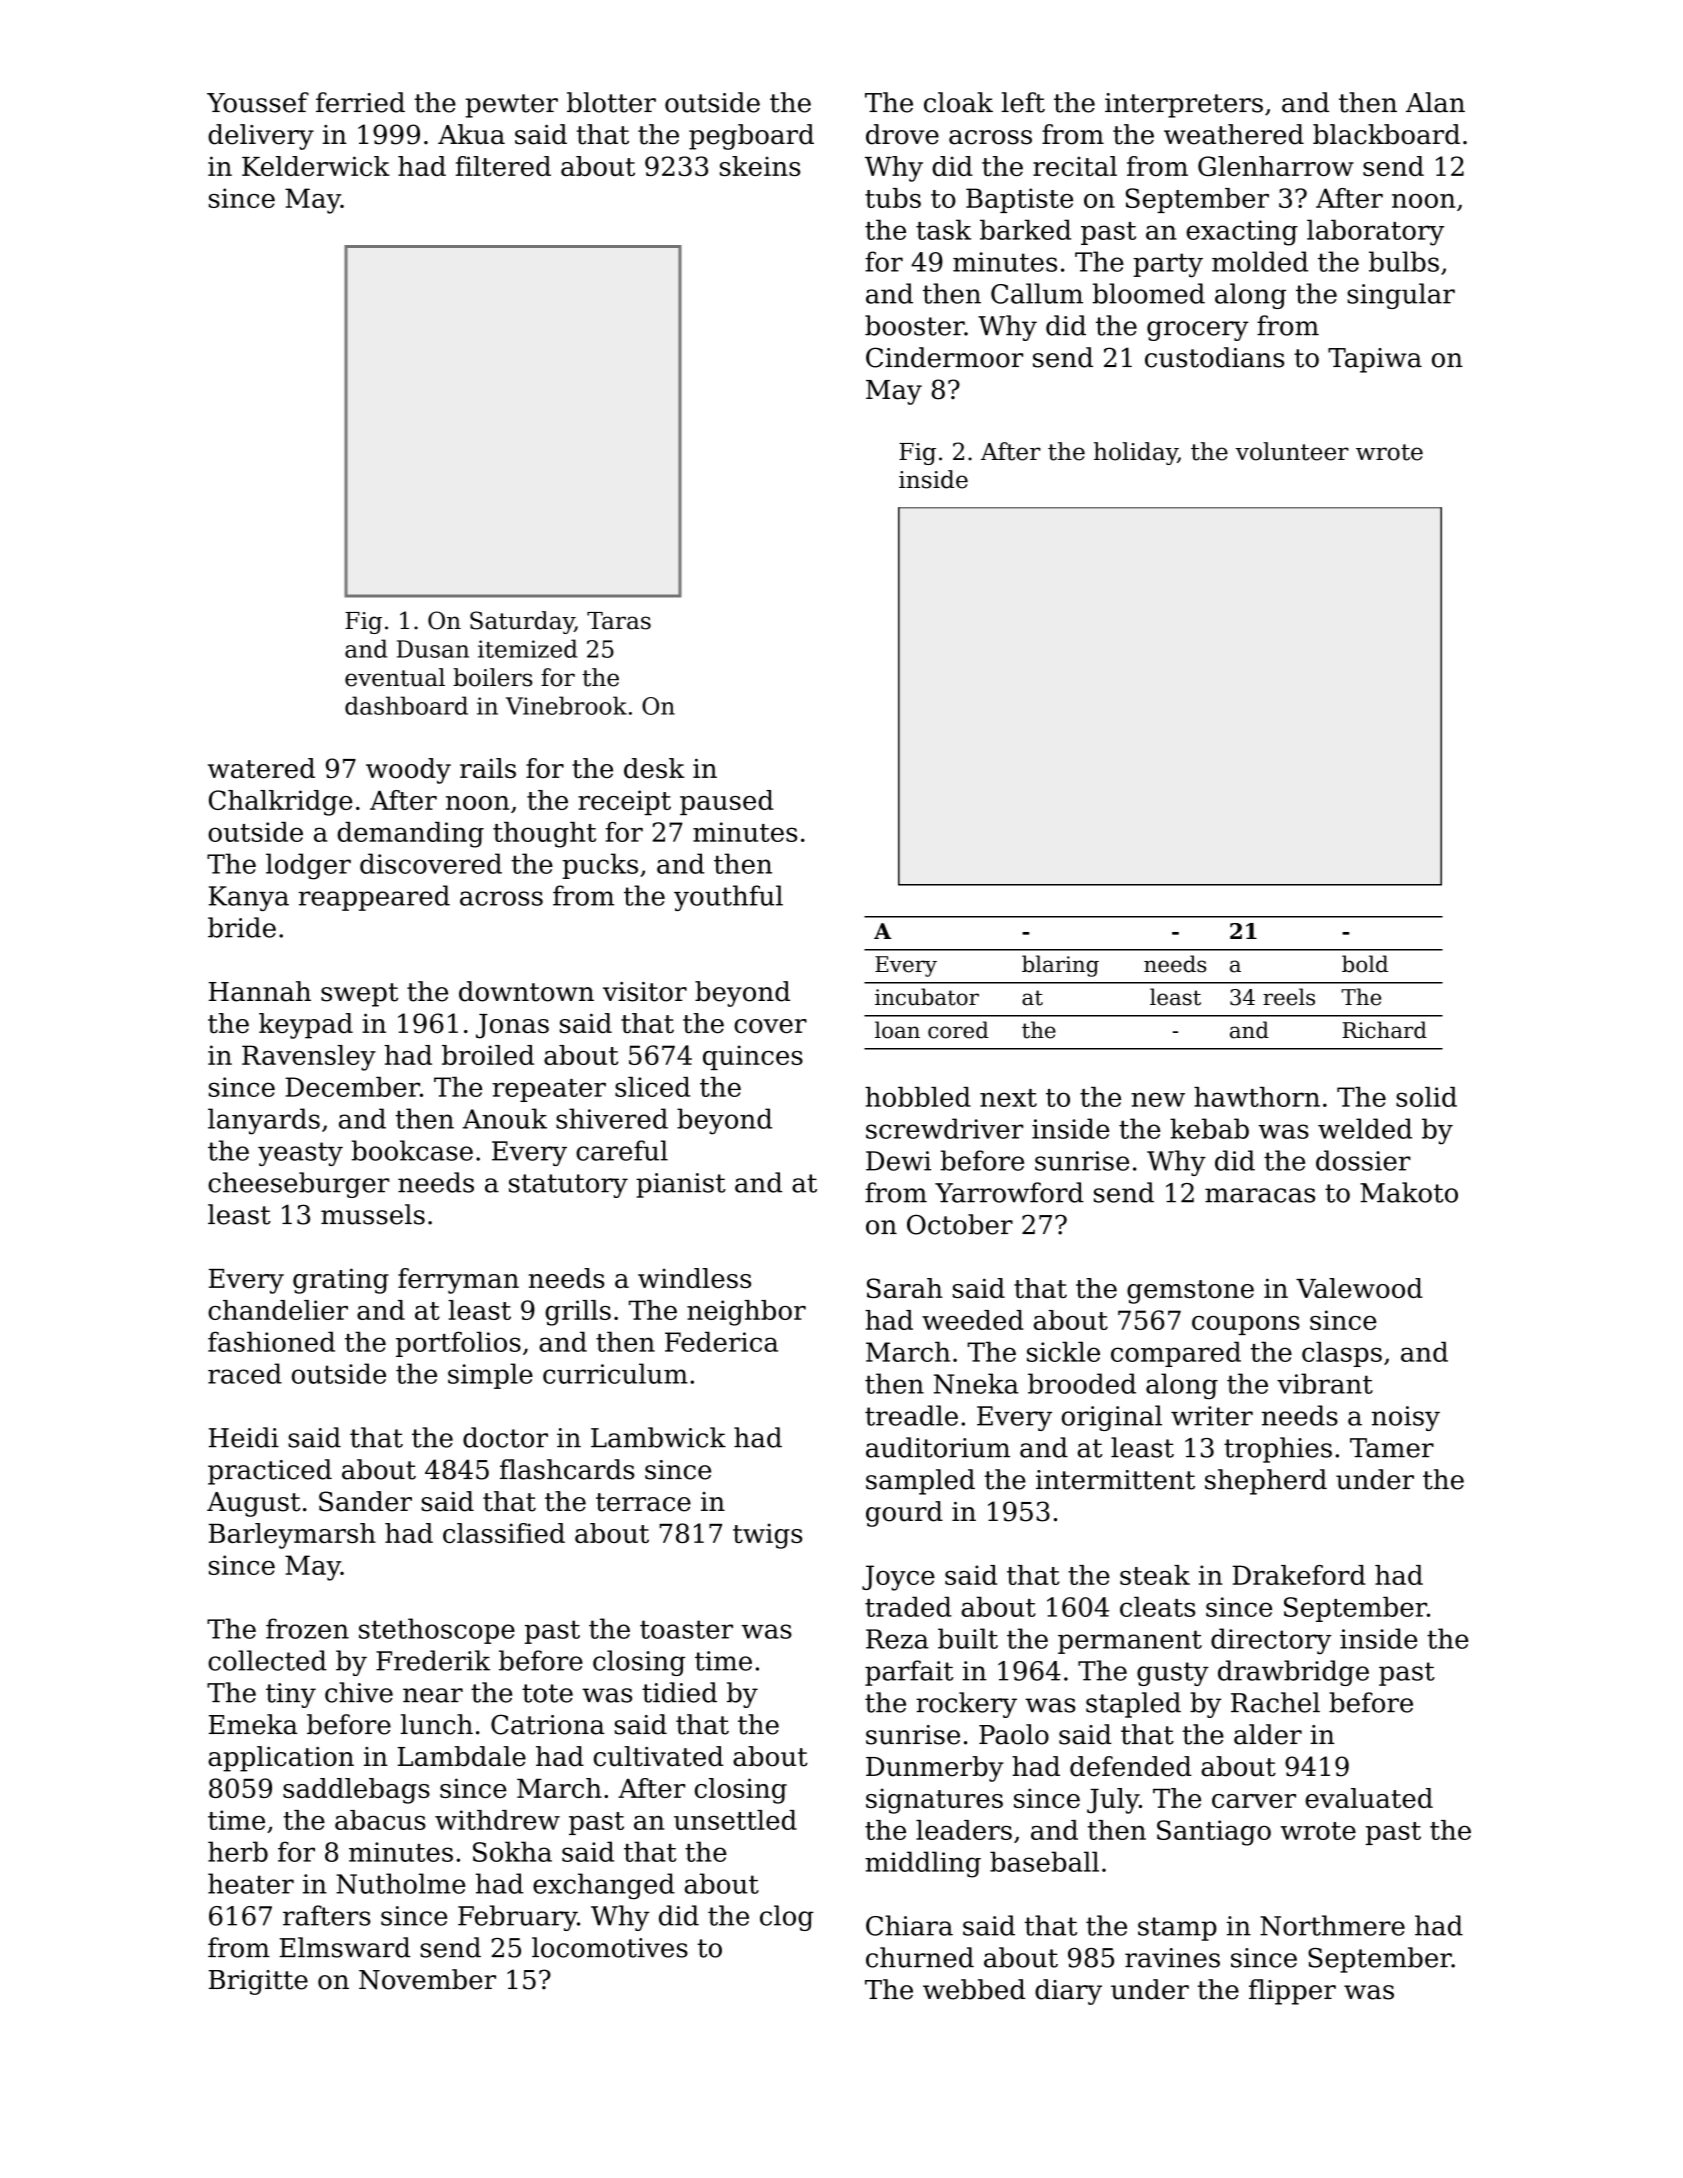 The image size is (1683, 2178). Describe the element at coordinates (1359, 1288) in the screenshot. I see `Valewood` at that location.
